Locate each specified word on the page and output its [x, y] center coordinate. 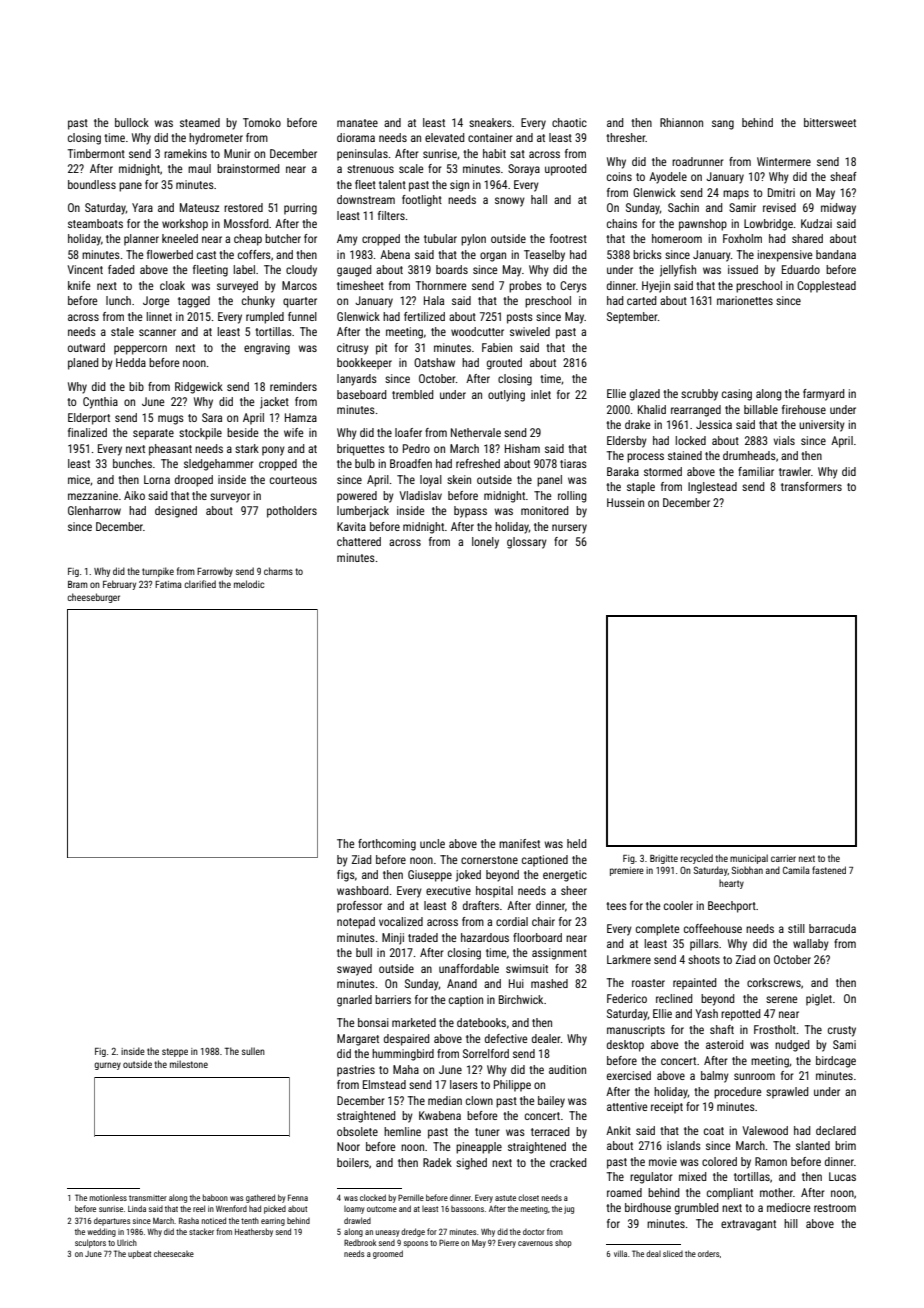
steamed [200, 122]
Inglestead [712, 488]
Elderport [89, 419]
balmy [715, 1077]
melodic [249, 584]
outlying [506, 396]
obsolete [357, 1131]
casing [737, 395]
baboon [215, 1197]
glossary [527, 543]
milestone [189, 1064]
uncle [432, 843]
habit [494, 153]
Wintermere [784, 161]
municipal [749, 859]
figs [346, 876]
